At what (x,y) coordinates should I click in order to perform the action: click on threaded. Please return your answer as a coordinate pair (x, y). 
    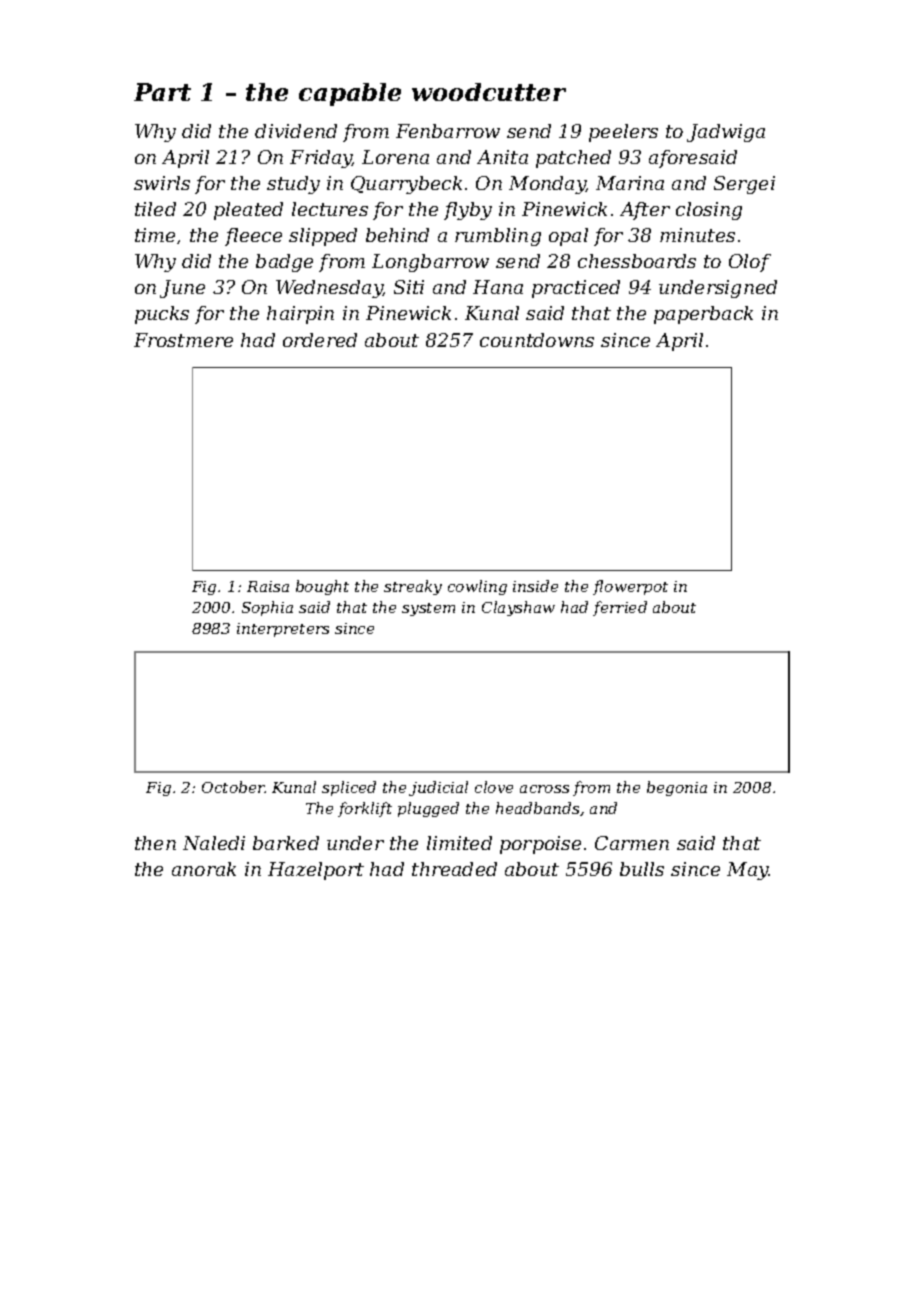
    Looking at the image, I should click on (454, 869).
